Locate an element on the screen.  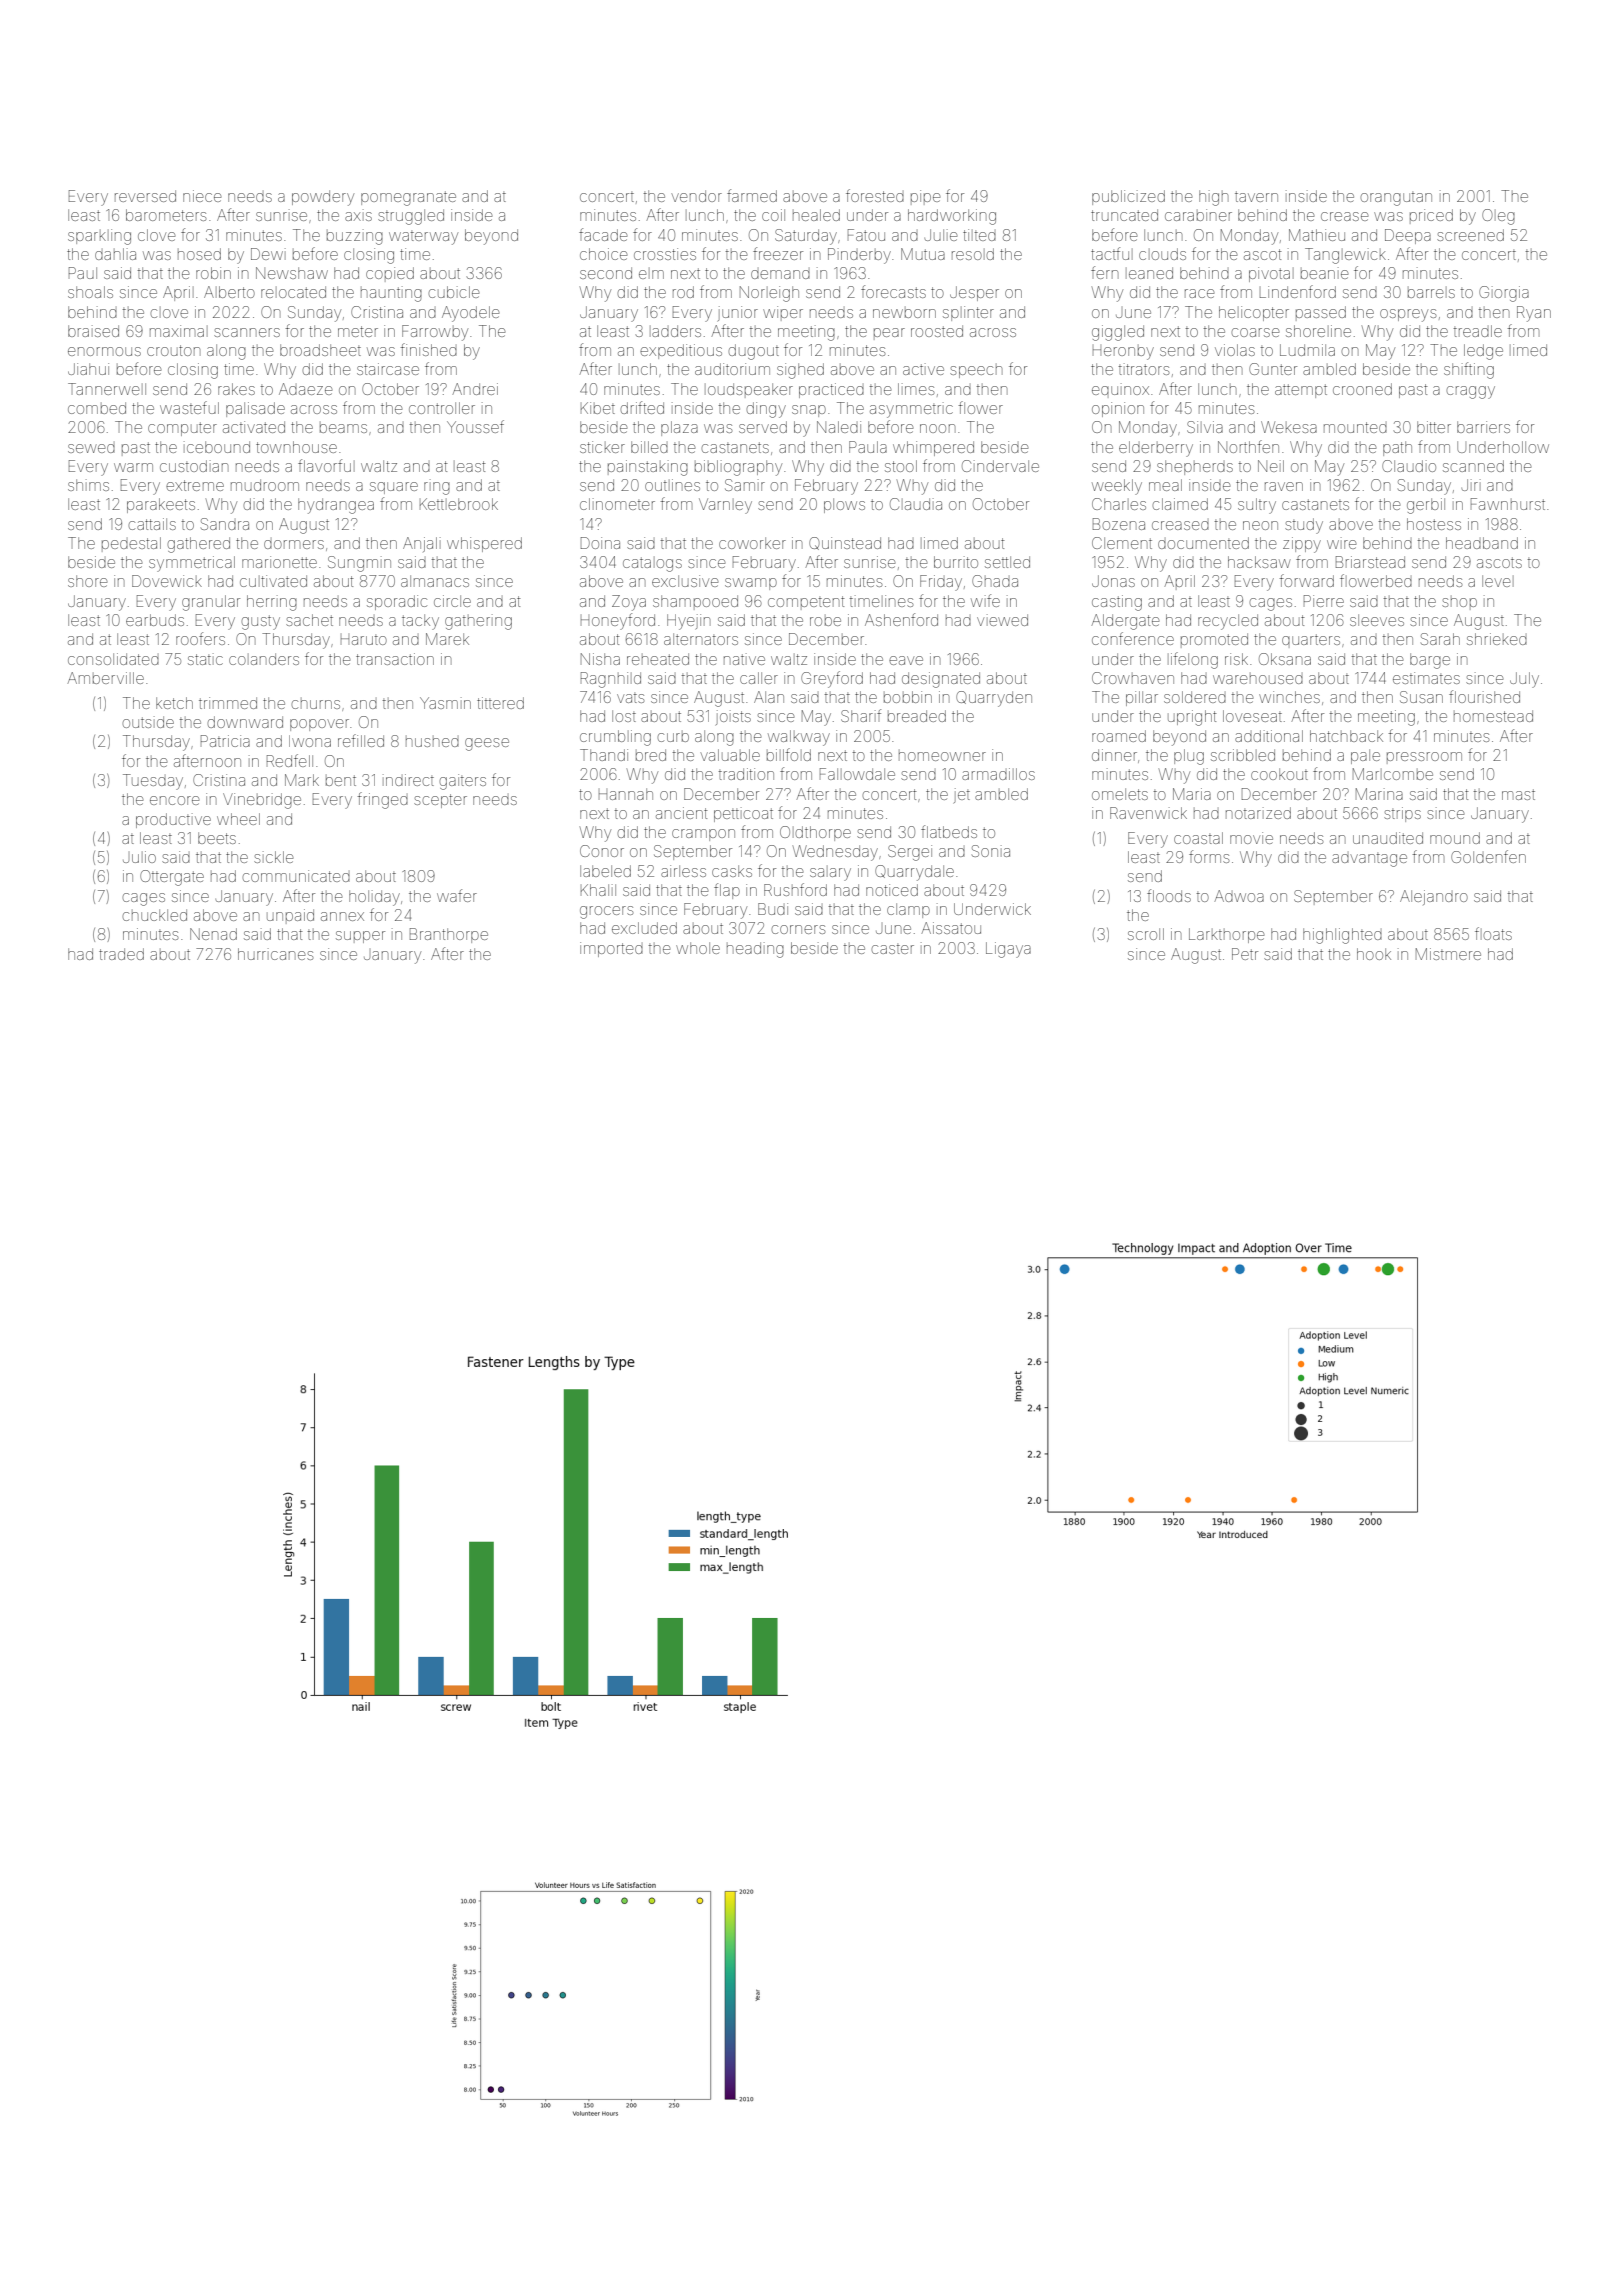
bent is located at coordinates (341, 780).
